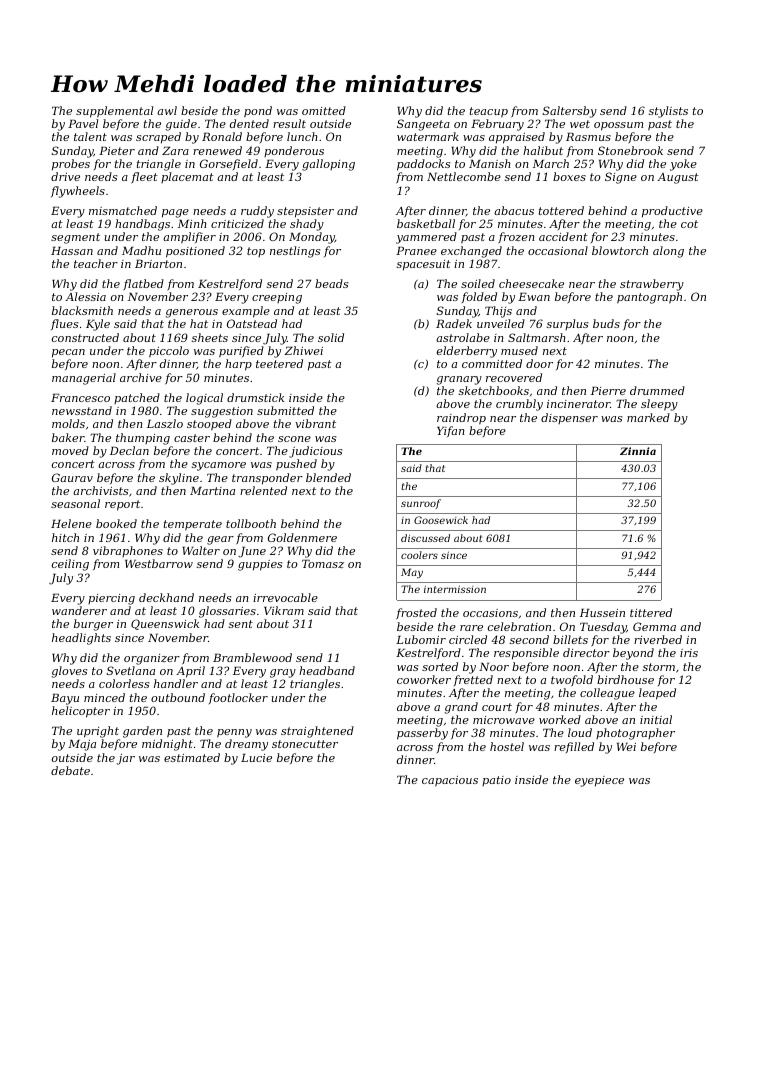 Image resolution: width=759 pixels, height=1077 pixels. I want to click on initial, so click(656, 719).
